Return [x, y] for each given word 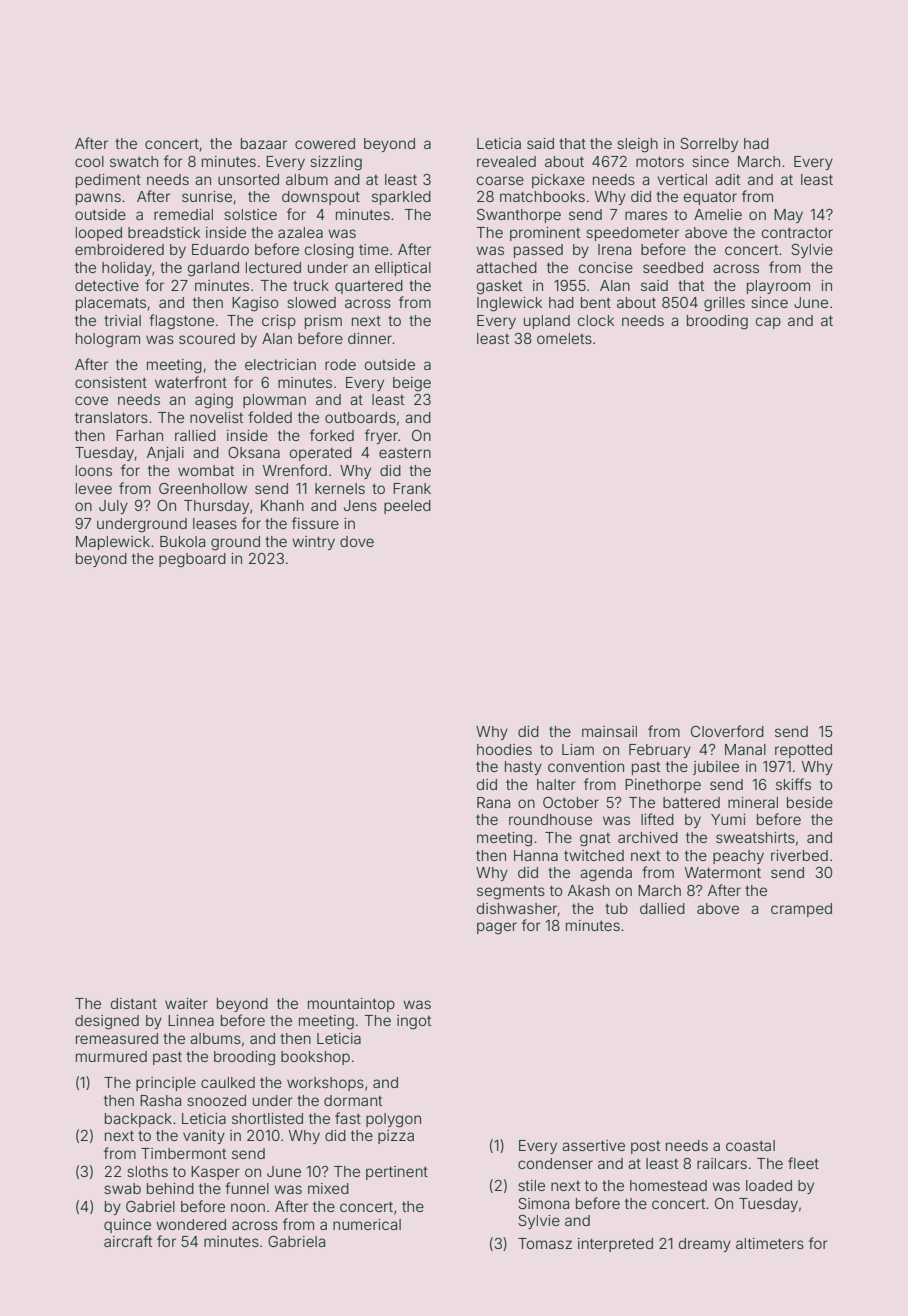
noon [248, 1207]
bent [596, 302]
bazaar [264, 143]
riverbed [799, 855]
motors [660, 161]
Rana [493, 802]
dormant [353, 1100]
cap [768, 323]
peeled [407, 507]
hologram [108, 340]
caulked [228, 1082]
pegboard [192, 560]
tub [616, 908]
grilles [724, 304]
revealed [506, 161]
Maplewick [113, 543]
